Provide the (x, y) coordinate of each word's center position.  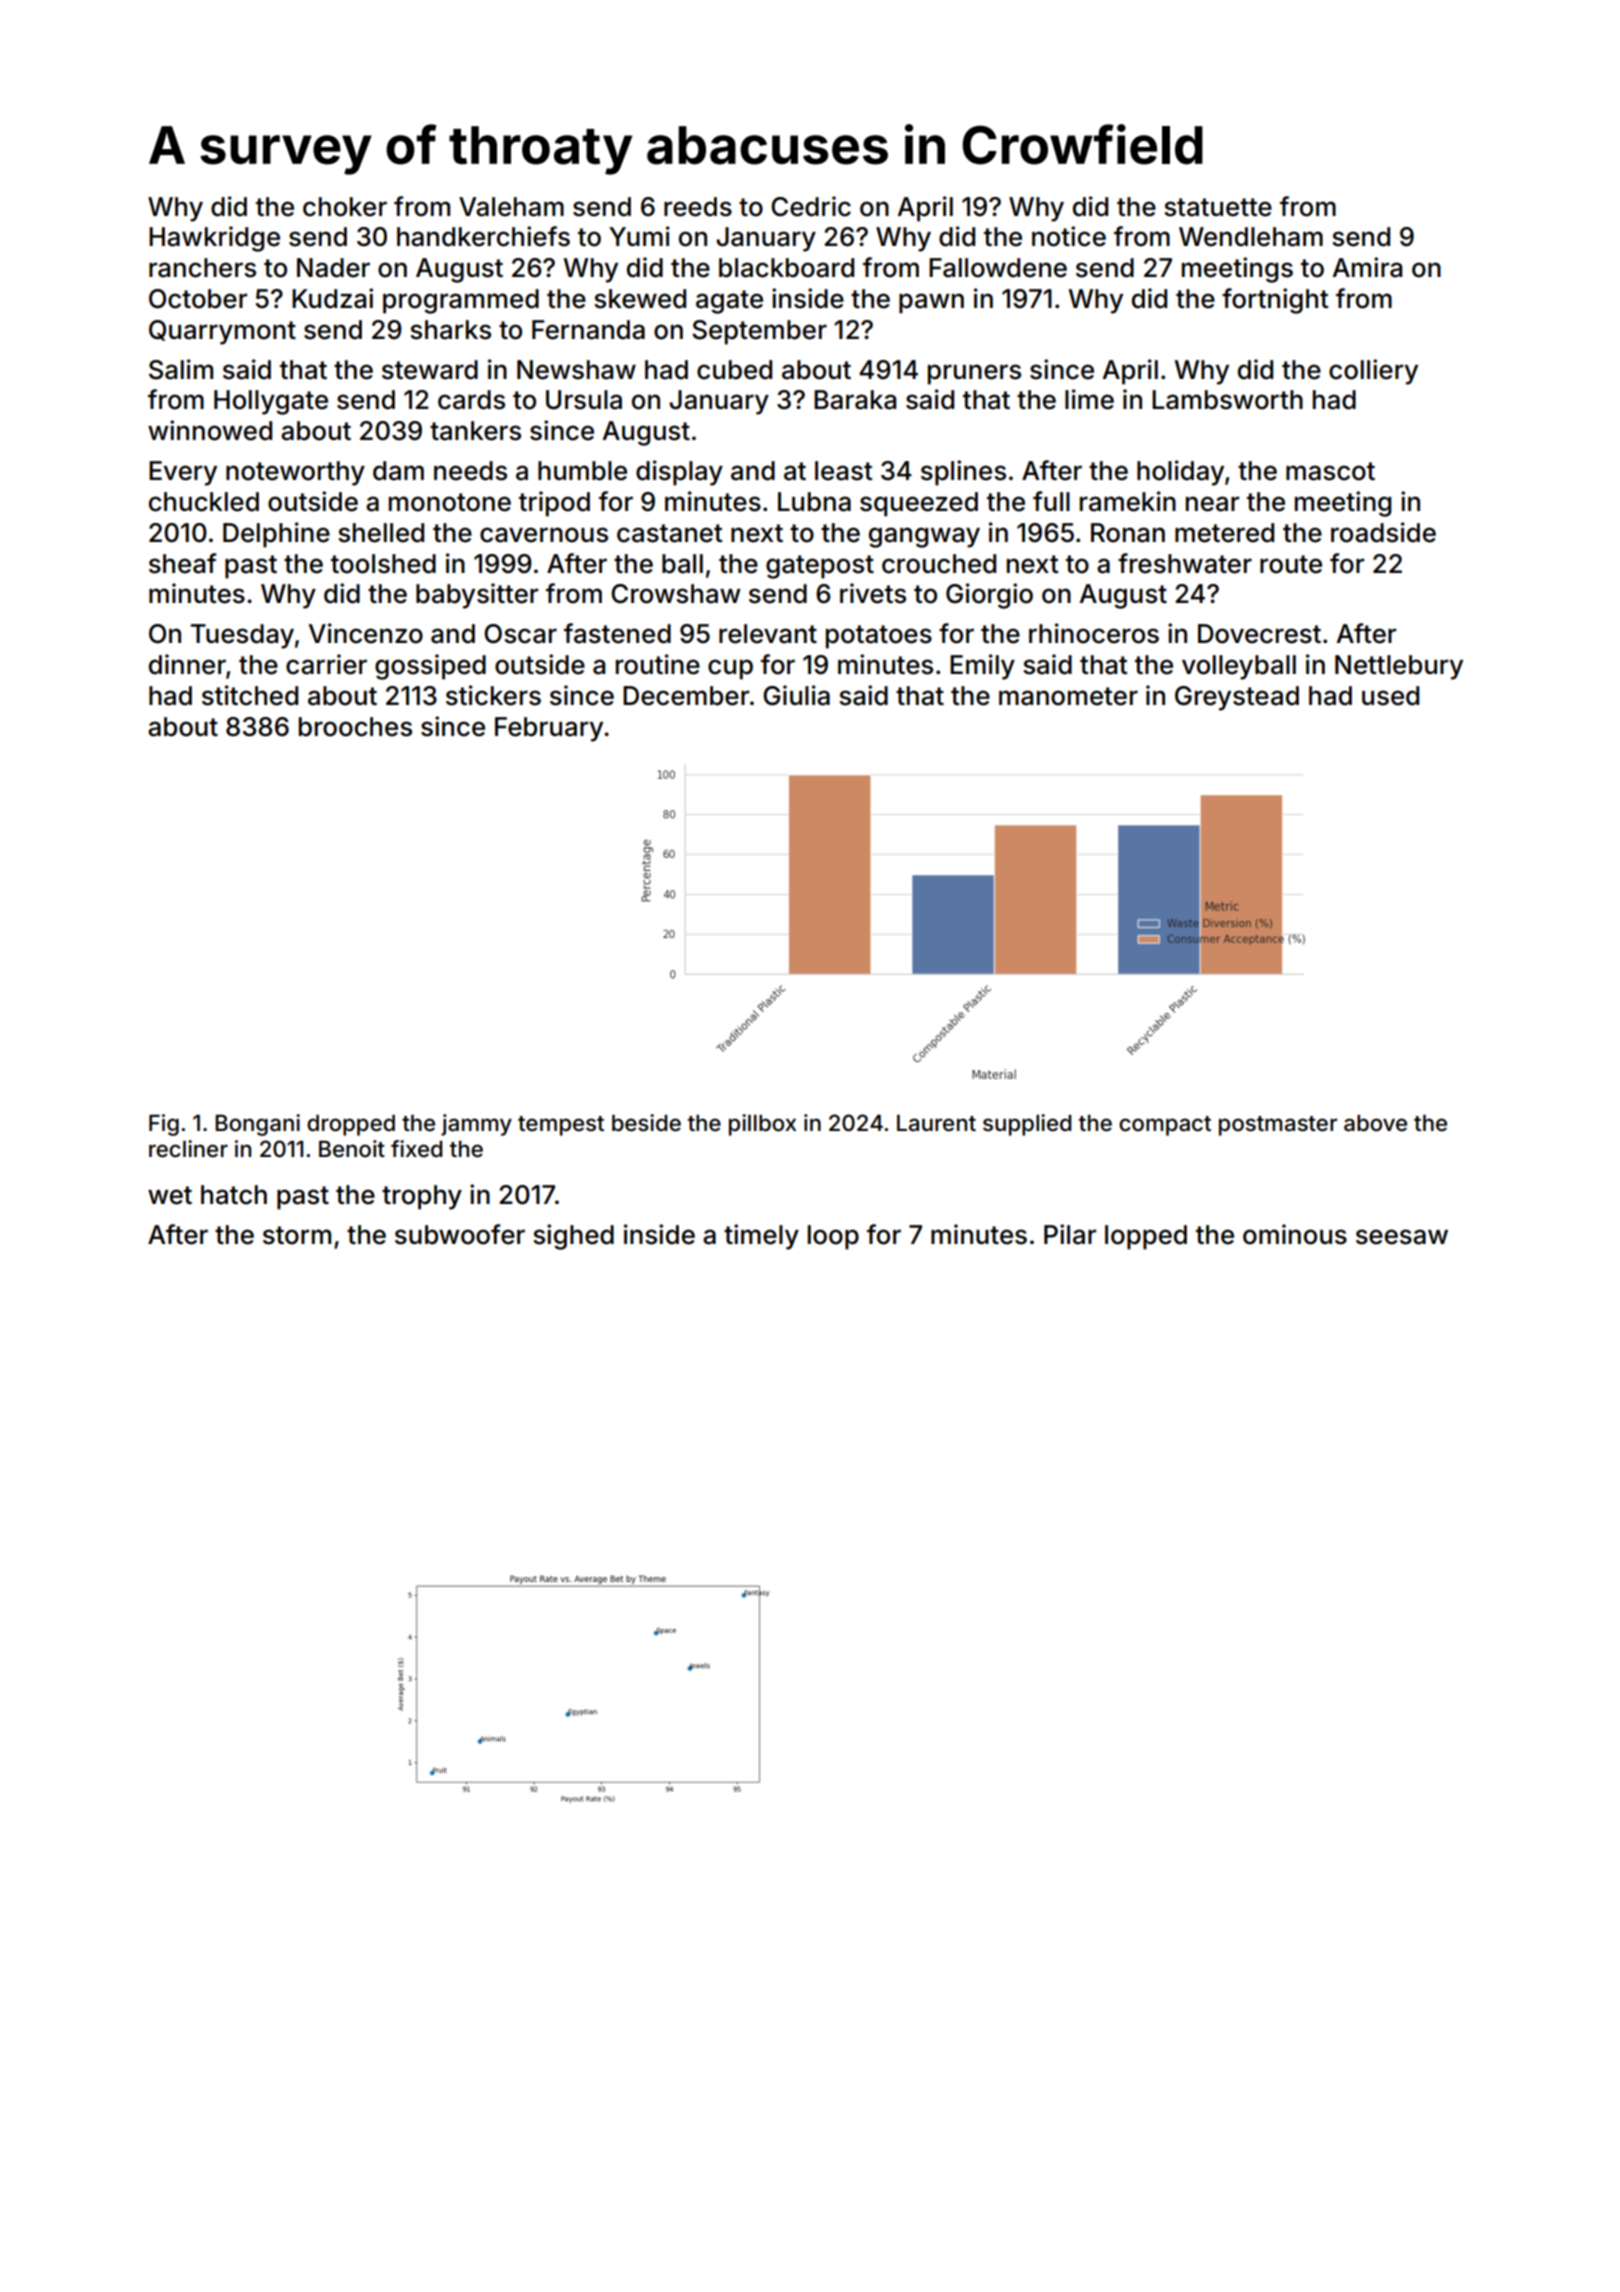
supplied (1027, 1125)
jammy (476, 1125)
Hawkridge (214, 239)
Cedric (811, 206)
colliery (1373, 372)
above (1375, 1123)
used (1390, 696)
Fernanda (588, 330)
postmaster (1278, 1126)
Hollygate (271, 402)
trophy (422, 1197)
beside (646, 1123)
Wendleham (1251, 237)
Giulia (796, 695)
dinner (187, 664)
